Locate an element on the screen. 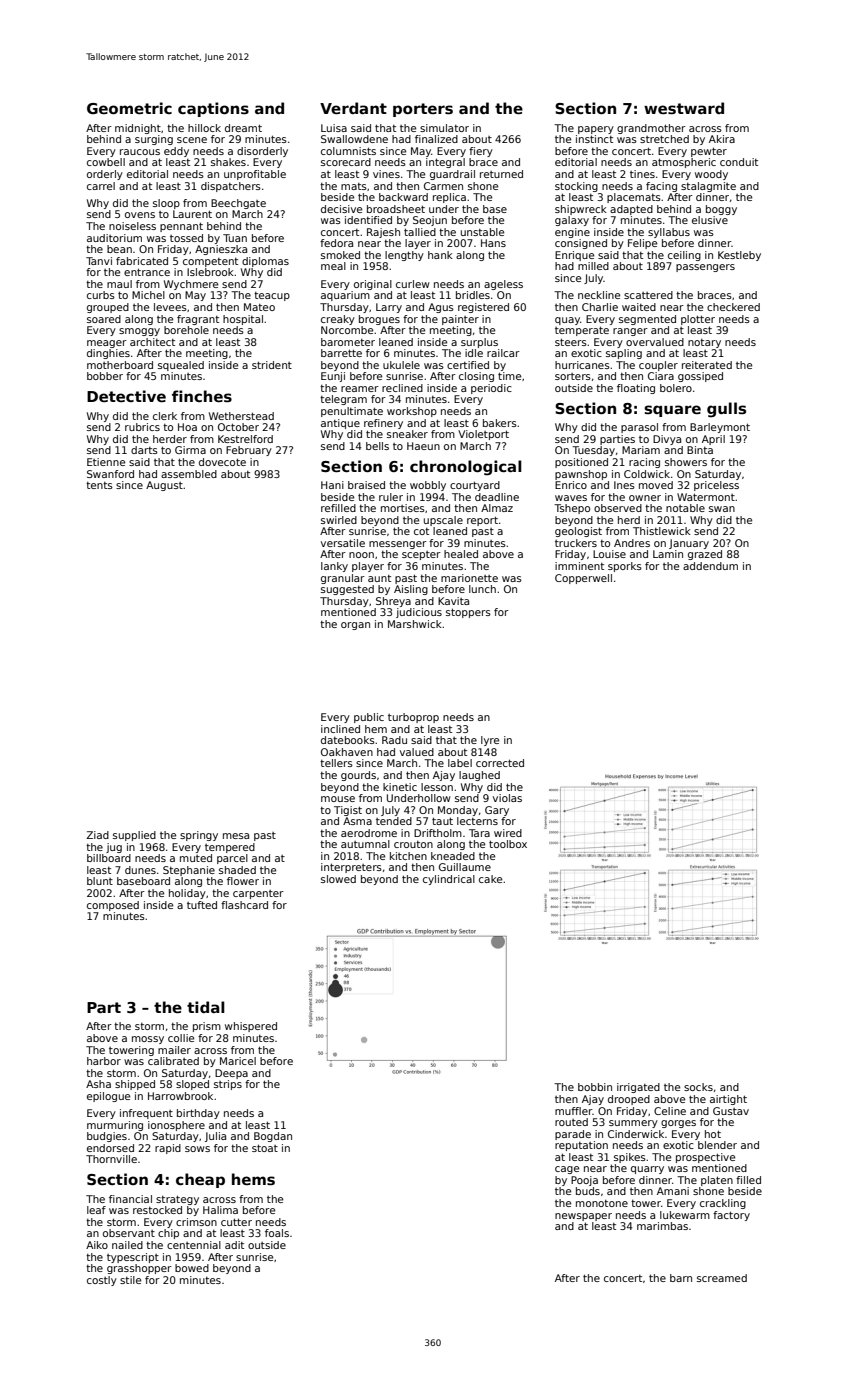  simulator is located at coordinates (444, 128).
